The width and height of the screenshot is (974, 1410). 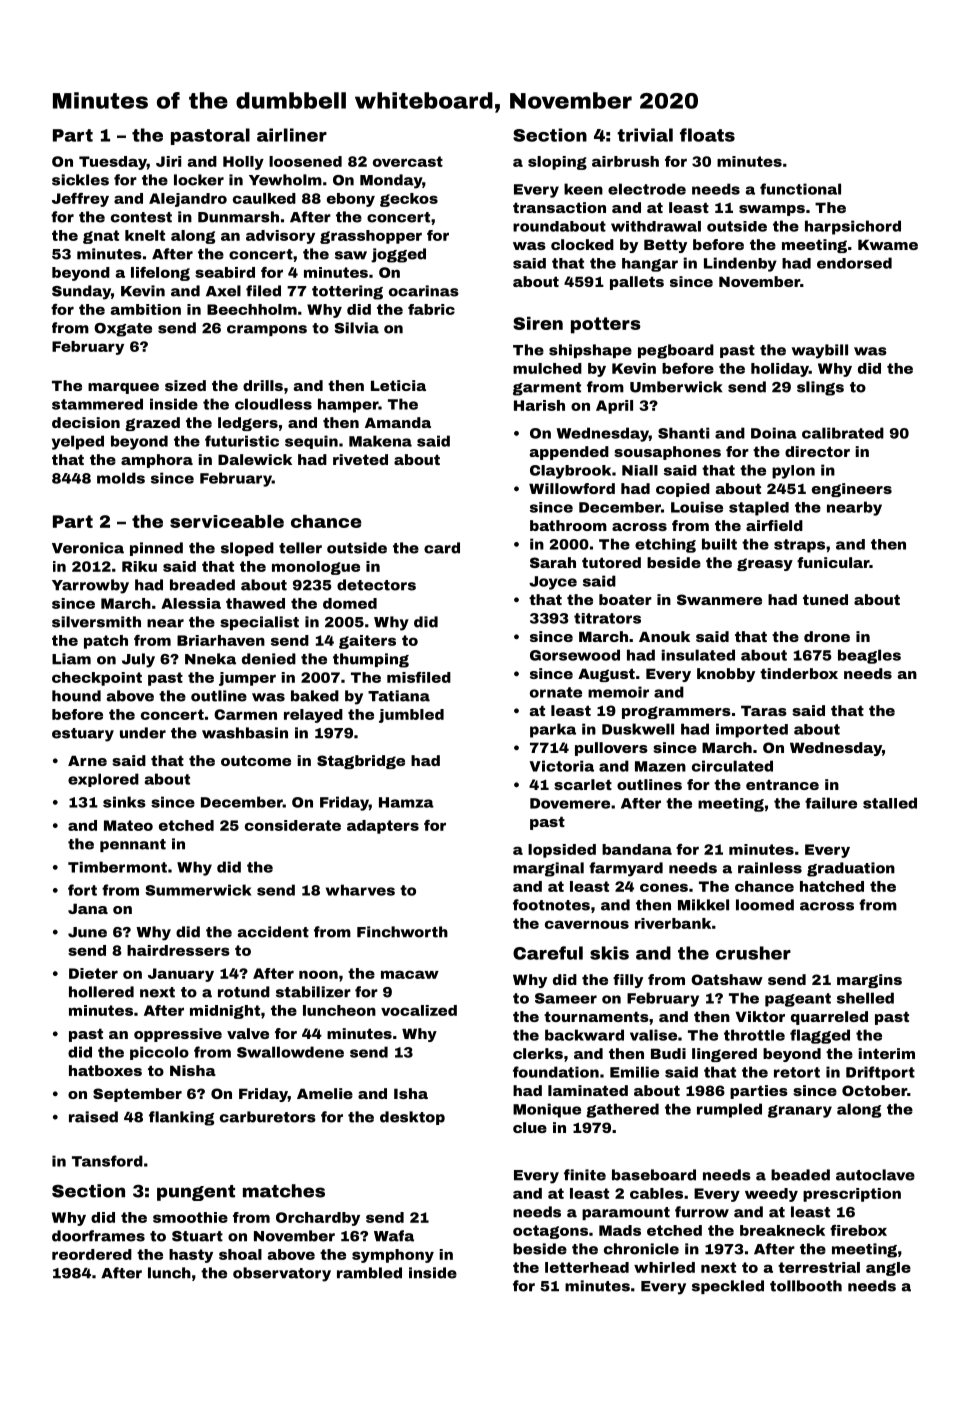 I want to click on vocalized, so click(x=419, y=1010).
